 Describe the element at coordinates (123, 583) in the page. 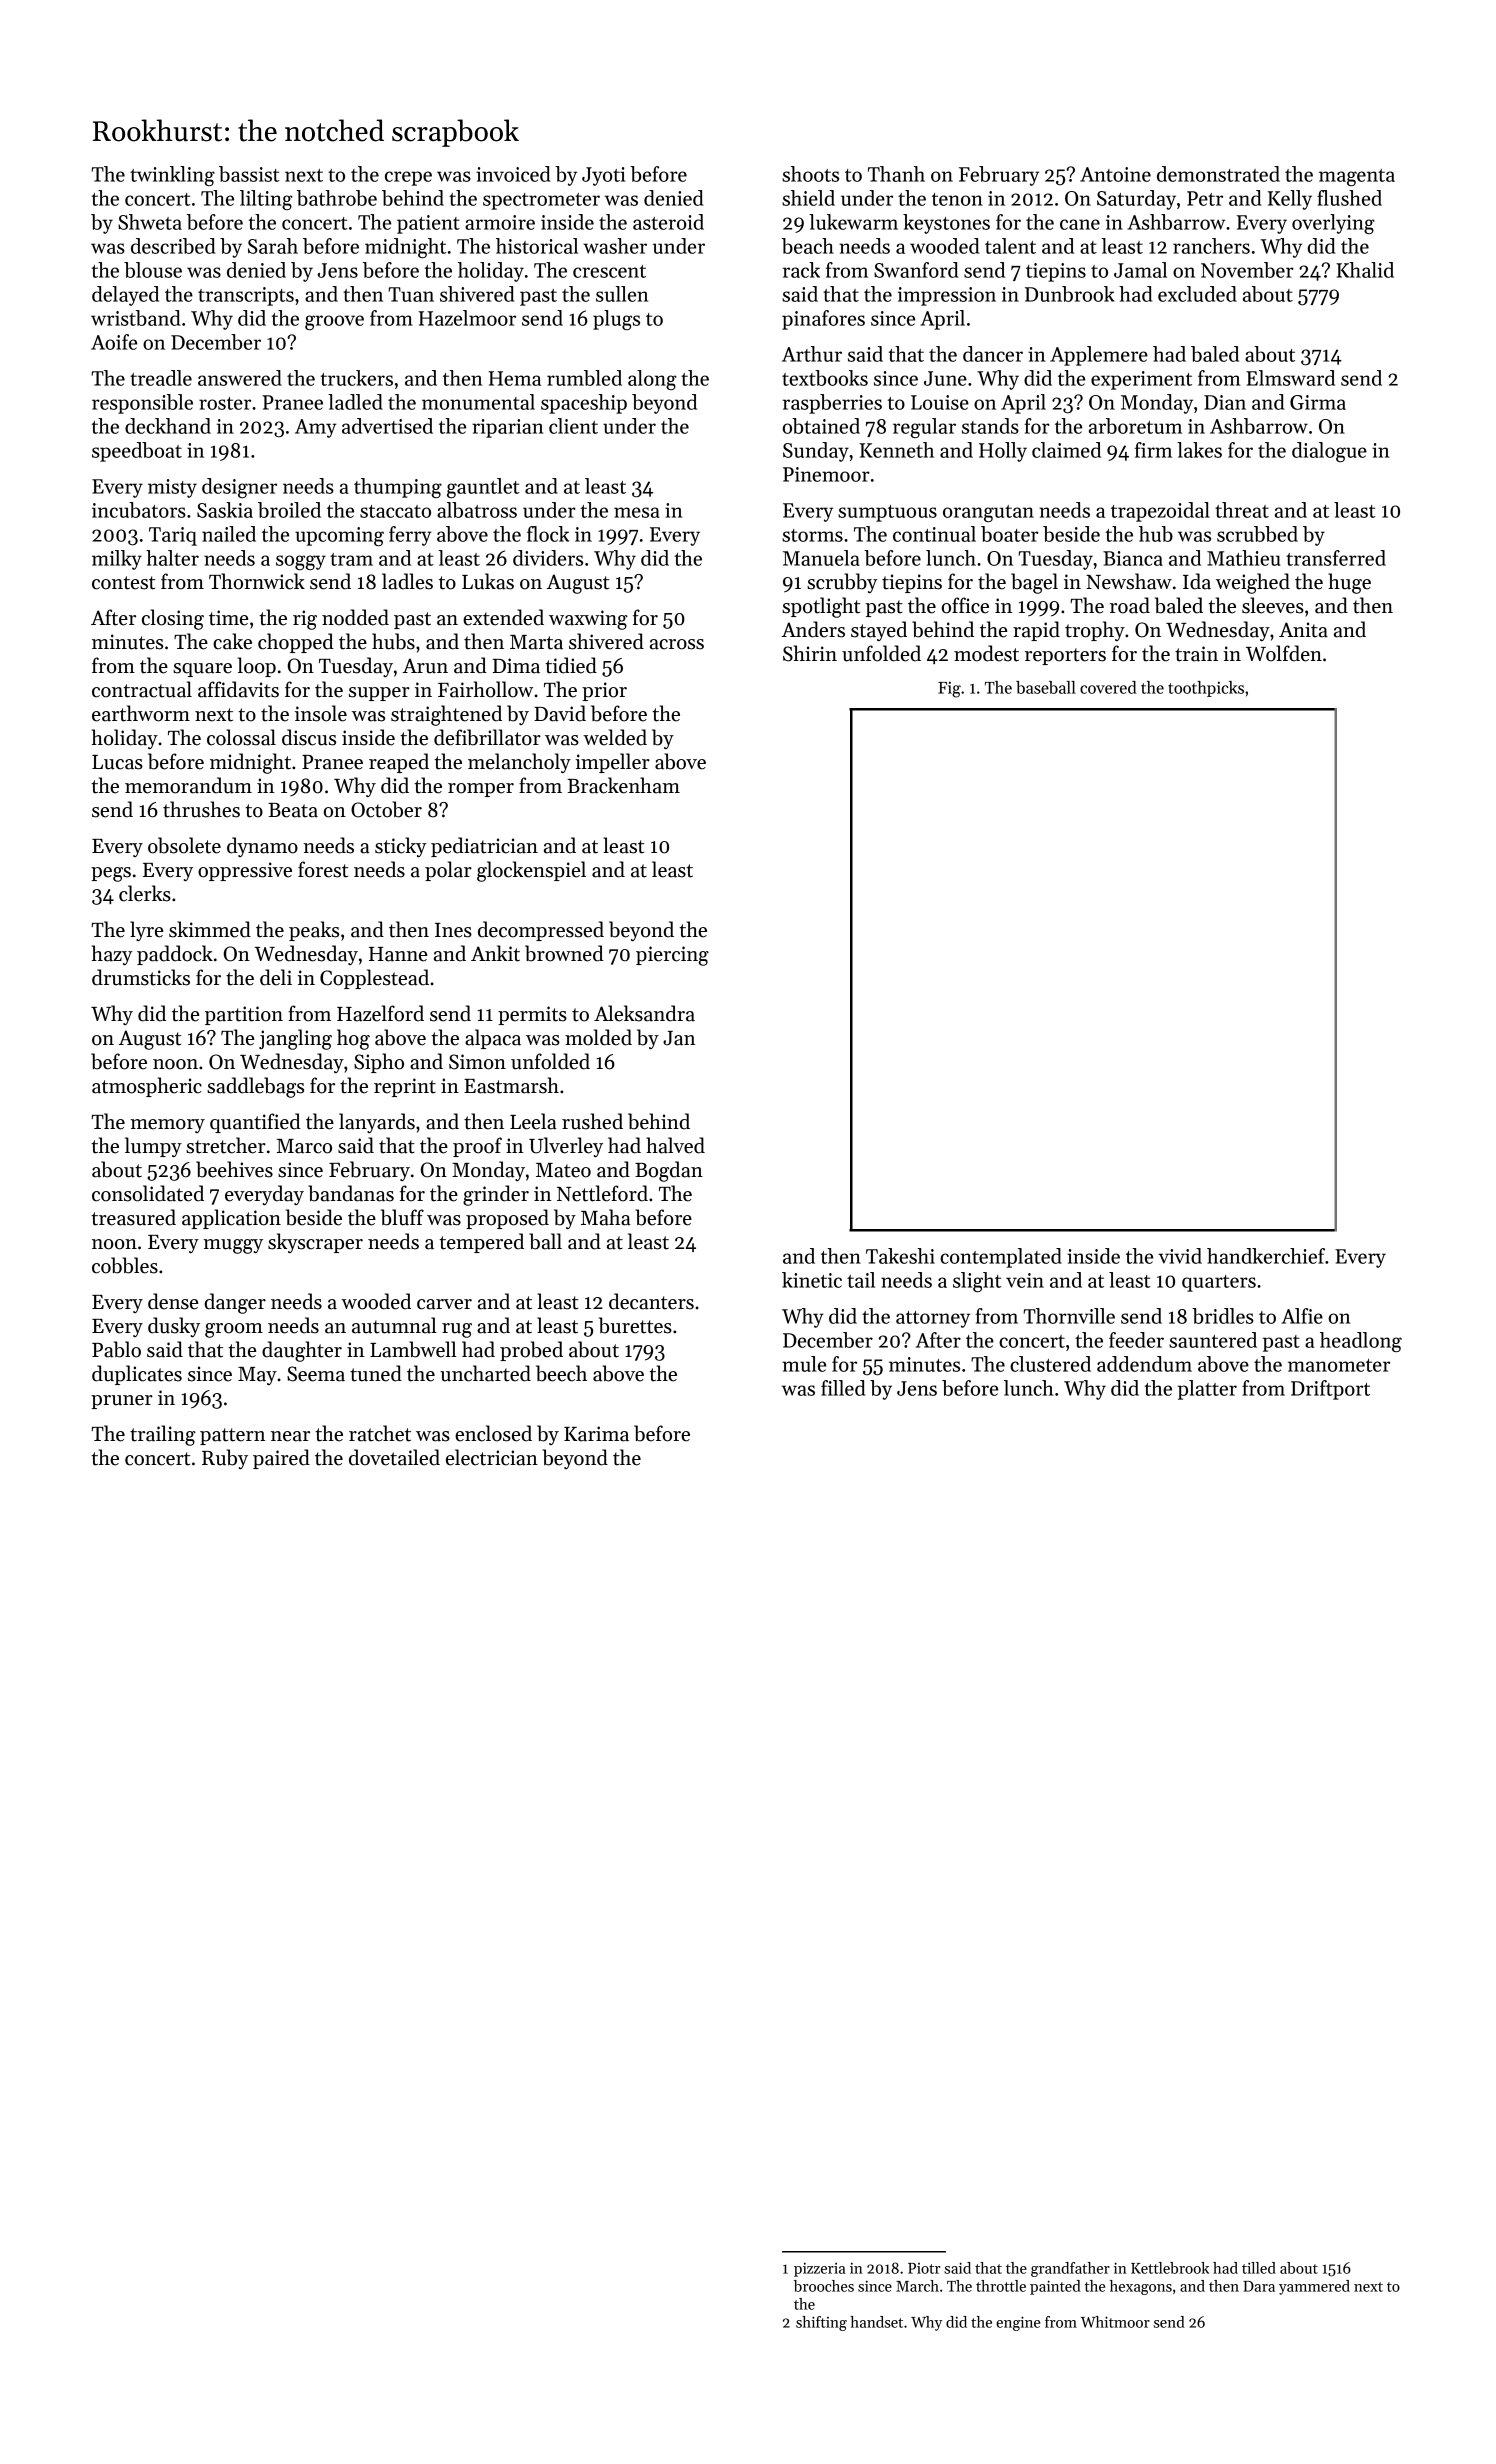

I see `contest` at that location.
